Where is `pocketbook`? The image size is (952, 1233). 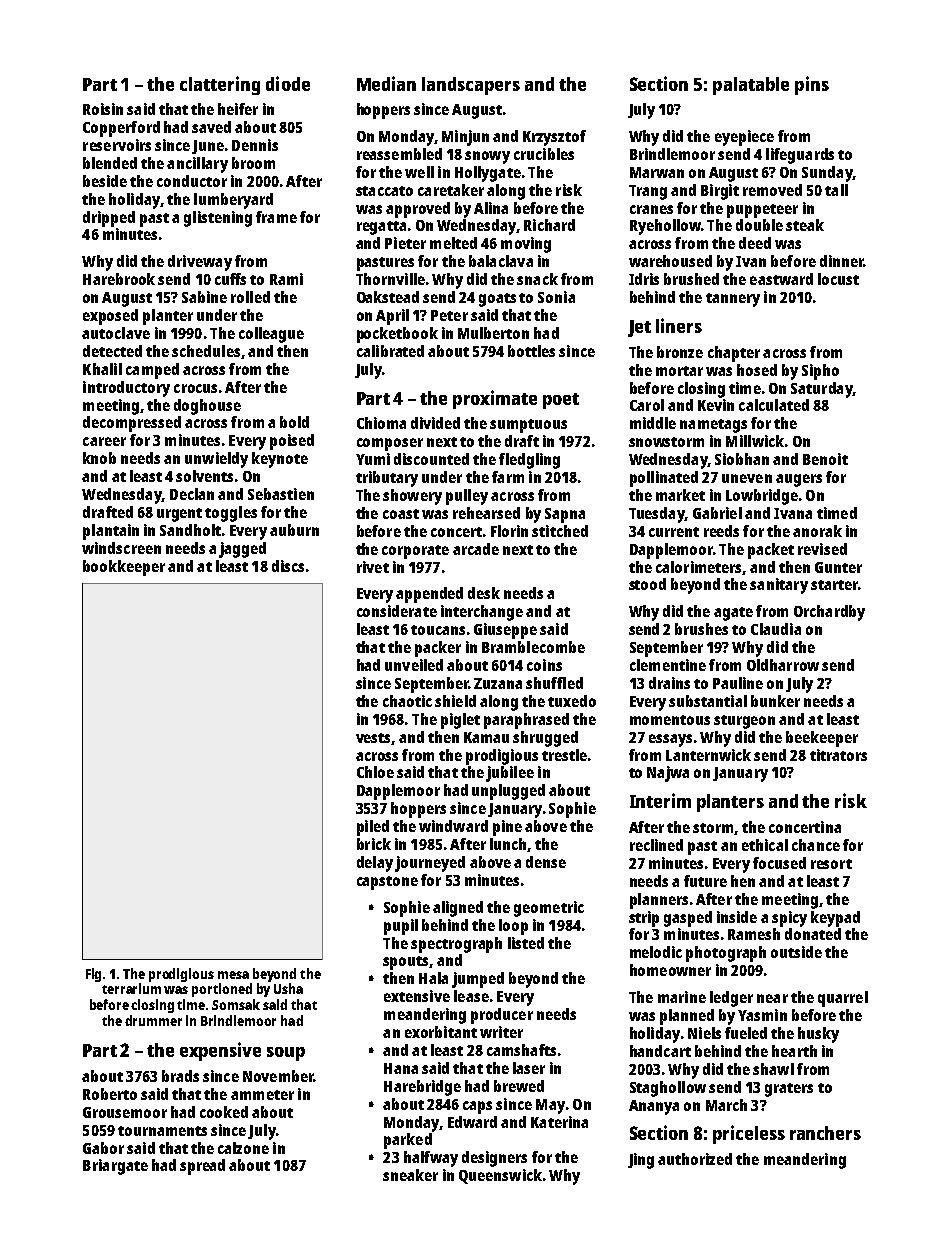 pocketbook is located at coordinates (397, 335).
